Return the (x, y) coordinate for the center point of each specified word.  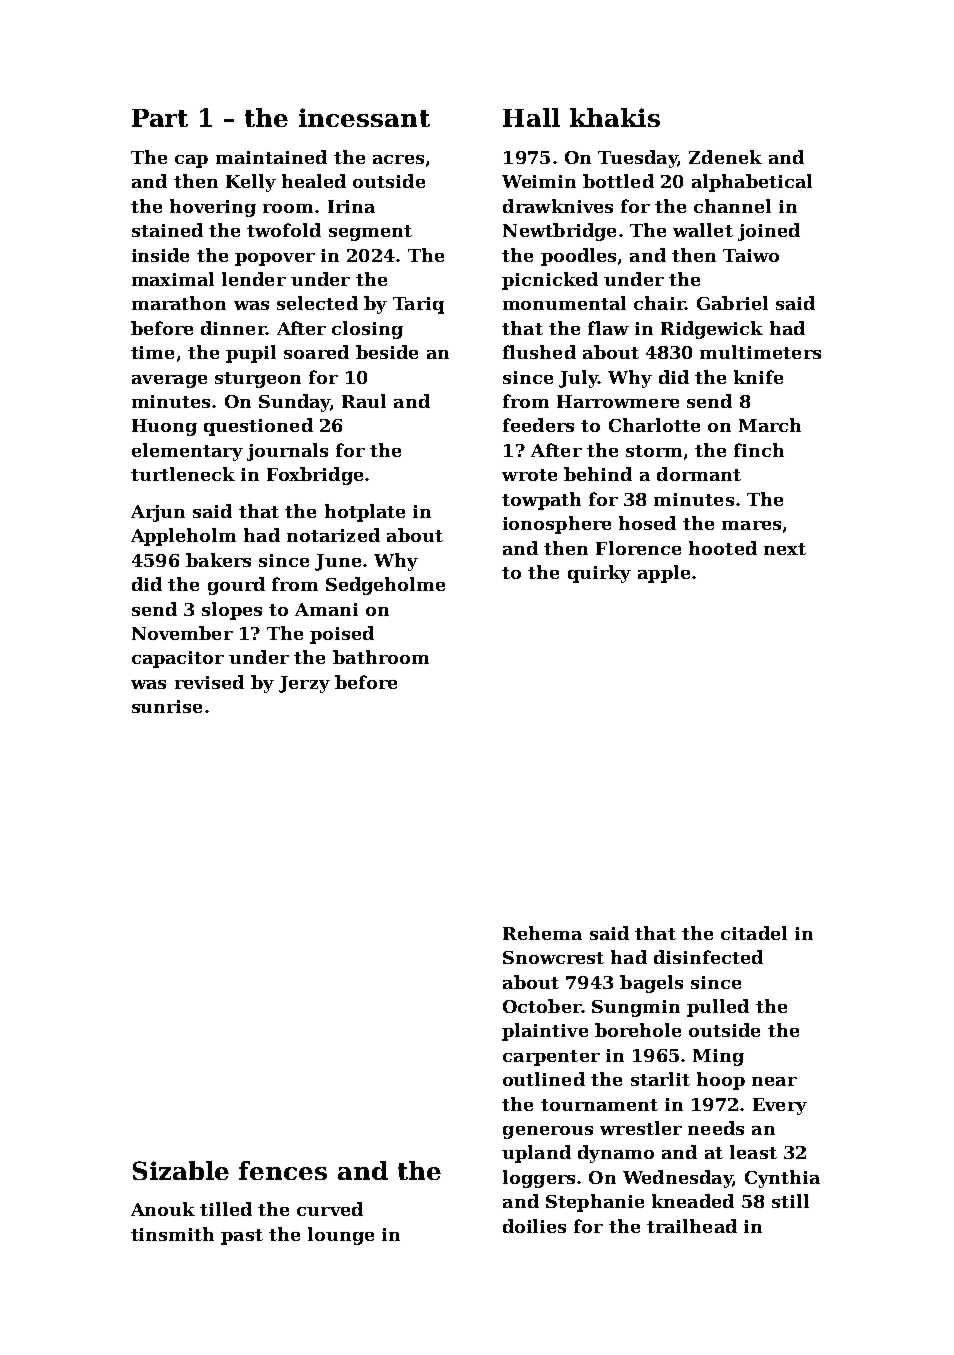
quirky (599, 574)
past (242, 1237)
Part (160, 118)
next (785, 549)
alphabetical (752, 183)
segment (370, 233)
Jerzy (304, 684)
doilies (534, 1226)
